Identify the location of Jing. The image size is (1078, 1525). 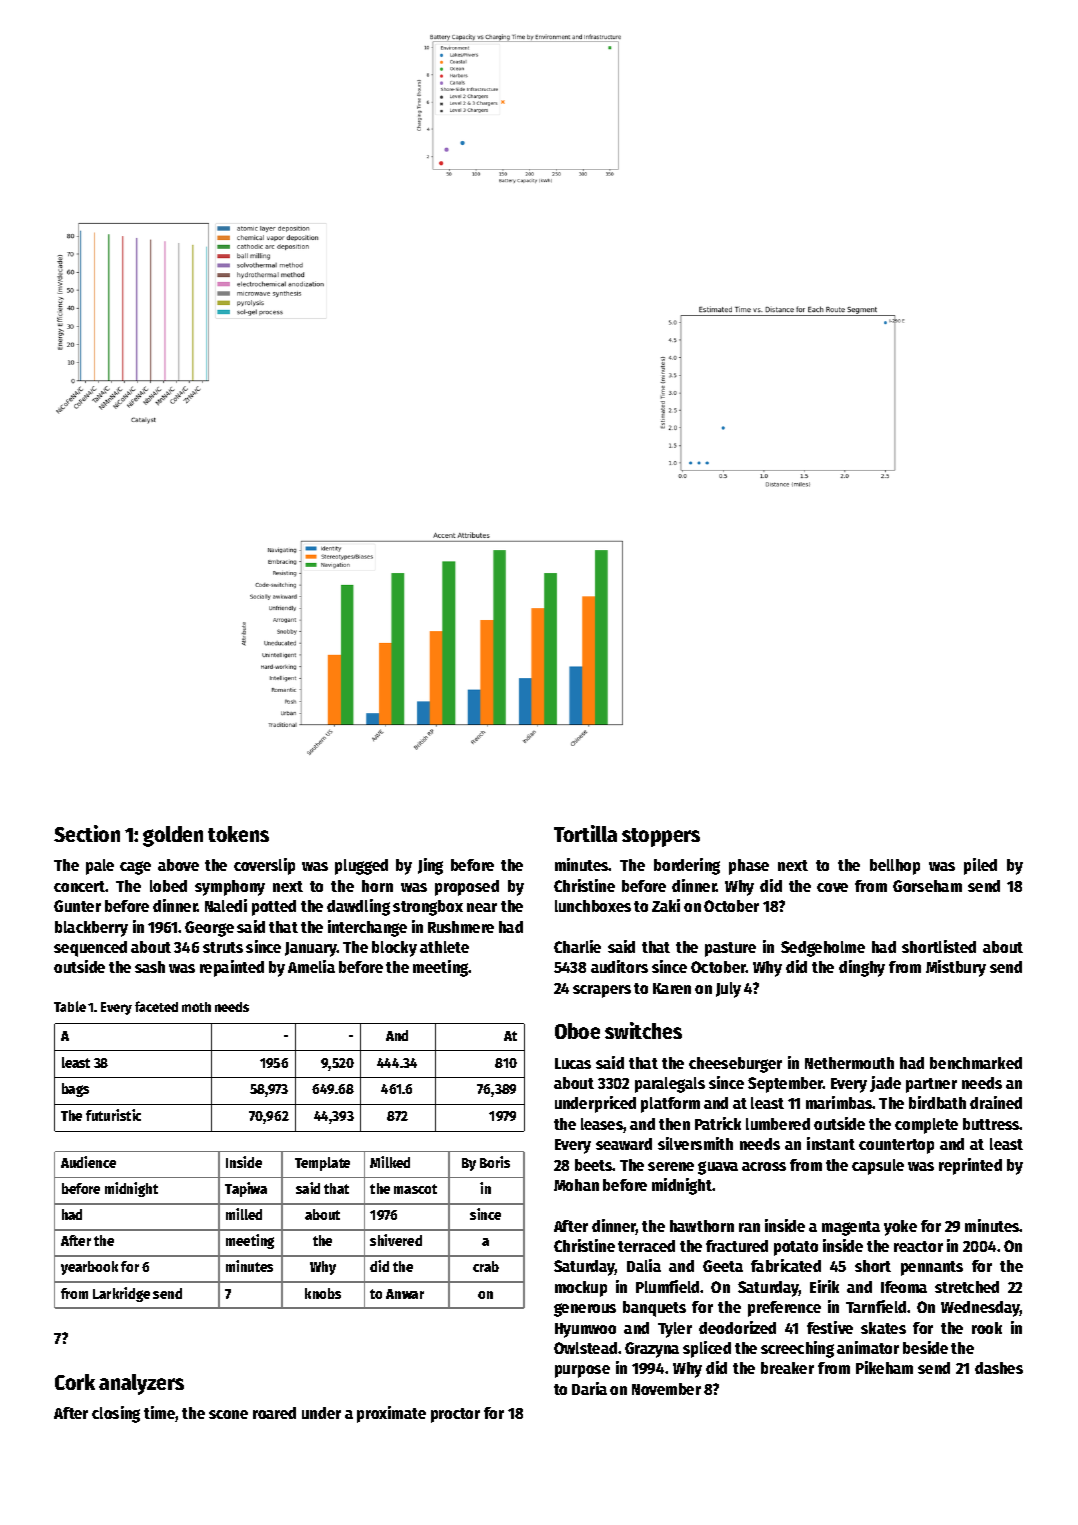
(430, 866).
